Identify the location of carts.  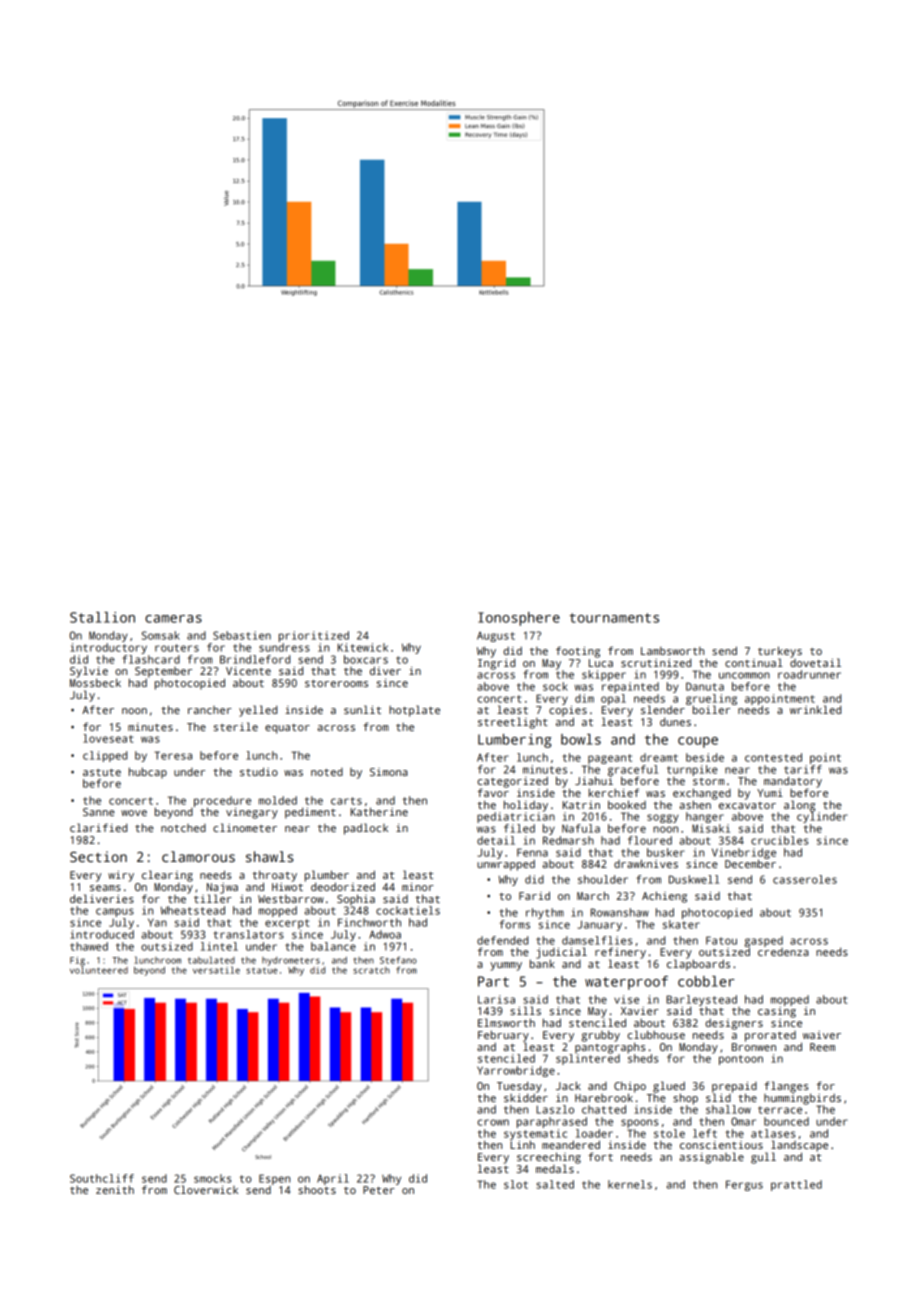
(346, 801).
